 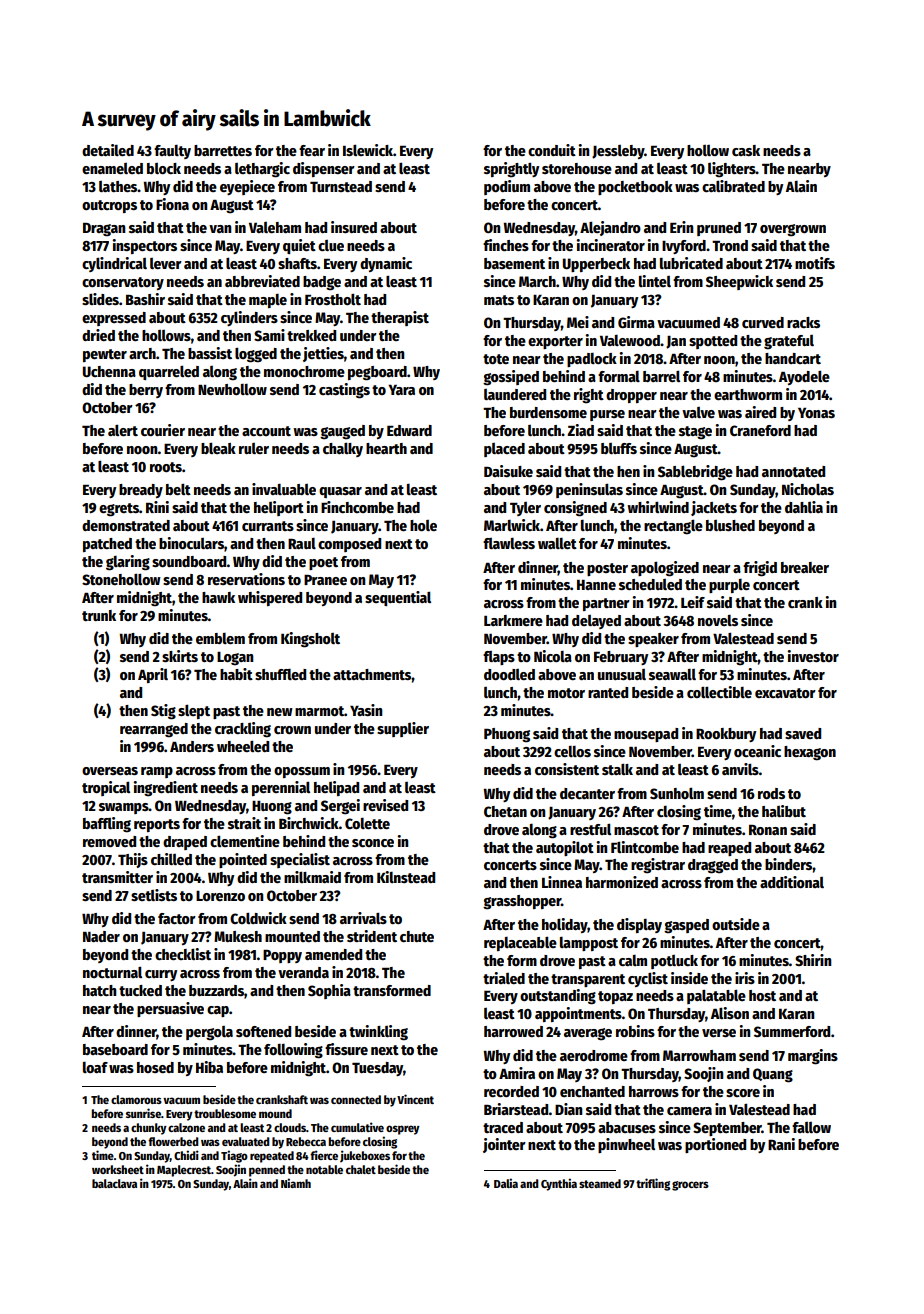 What do you see at coordinates (114, 1183) in the page?
I see `balaclava` at bounding box center [114, 1183].
